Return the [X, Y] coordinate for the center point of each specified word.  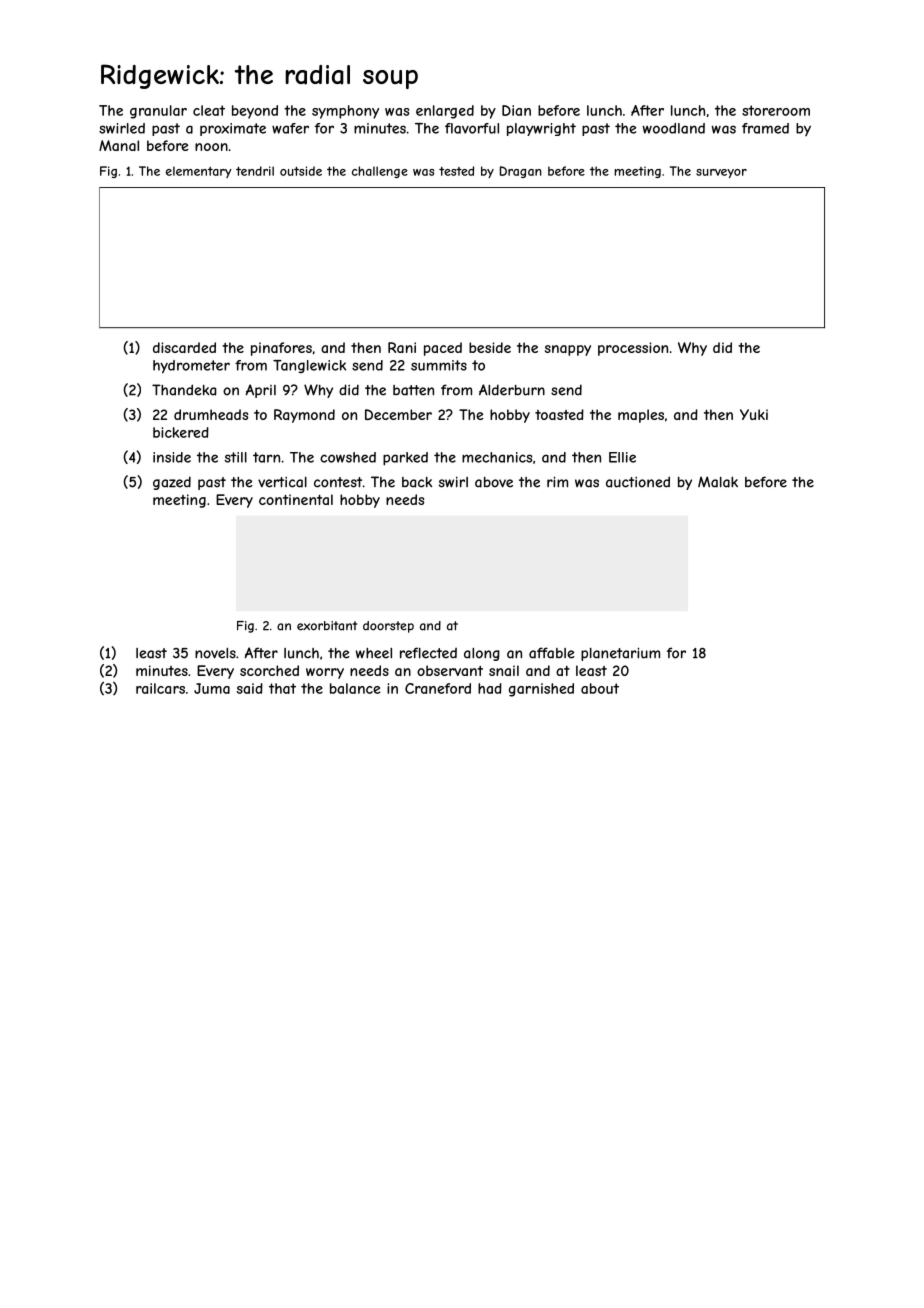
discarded [184, 347]
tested [456, 171]
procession [633, 349]
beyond [255, 112]
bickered [181, 432]
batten [413, 390]
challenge [380, 172]
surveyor [721, 173]
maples [641, 416]
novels [215, 653]
